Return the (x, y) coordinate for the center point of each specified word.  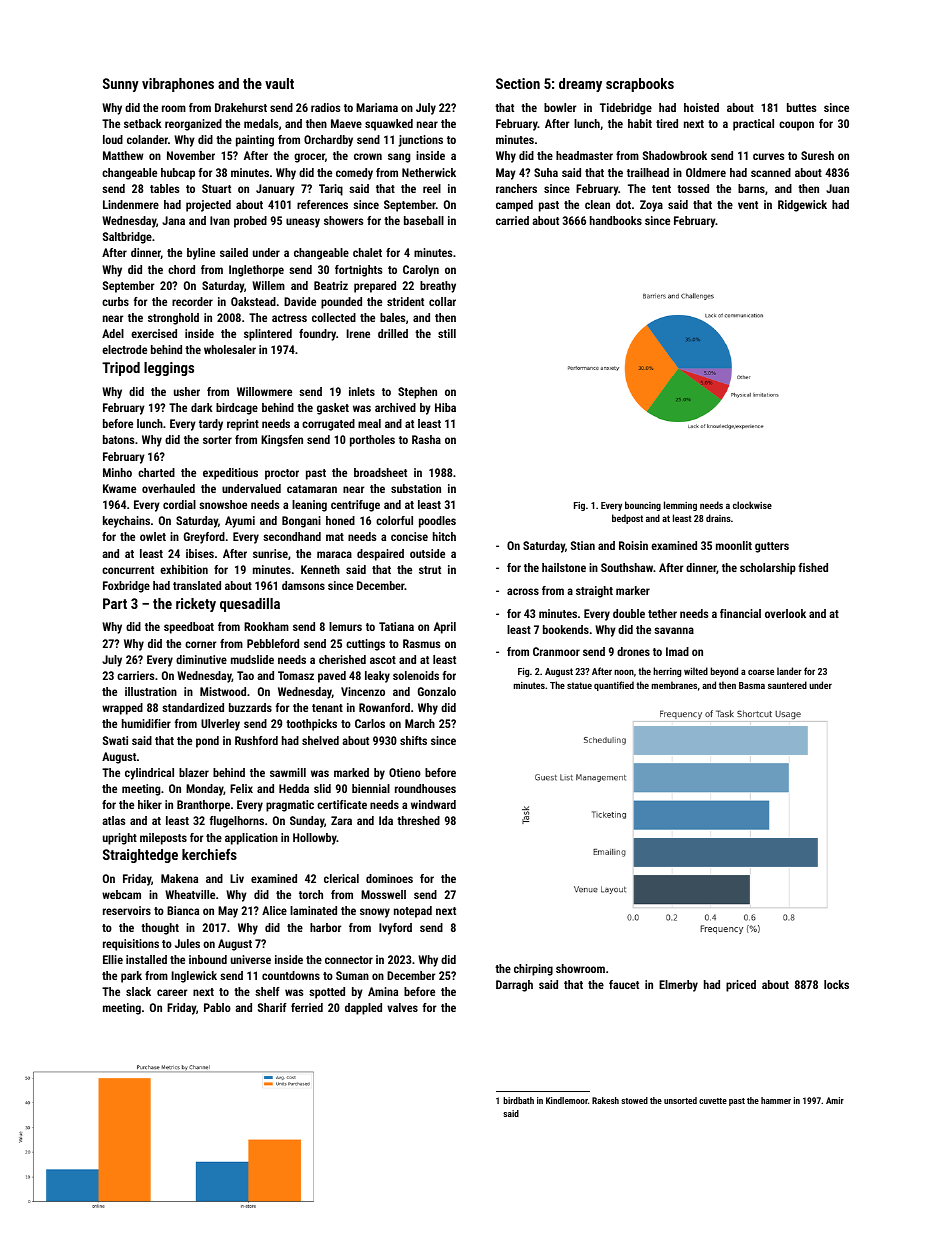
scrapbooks (640, 85)
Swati (115, 740)
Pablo (217, 1007)
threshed (418, 820)
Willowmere (264, 391)
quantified (614, 686)
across (523, 591)
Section (518, 83)
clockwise (752, 505)
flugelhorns (237, 822)
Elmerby (678, 986)
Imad (677, 651)
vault (279, 83)
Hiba (445, 407)
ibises (200, 553)
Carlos (370, 723)
